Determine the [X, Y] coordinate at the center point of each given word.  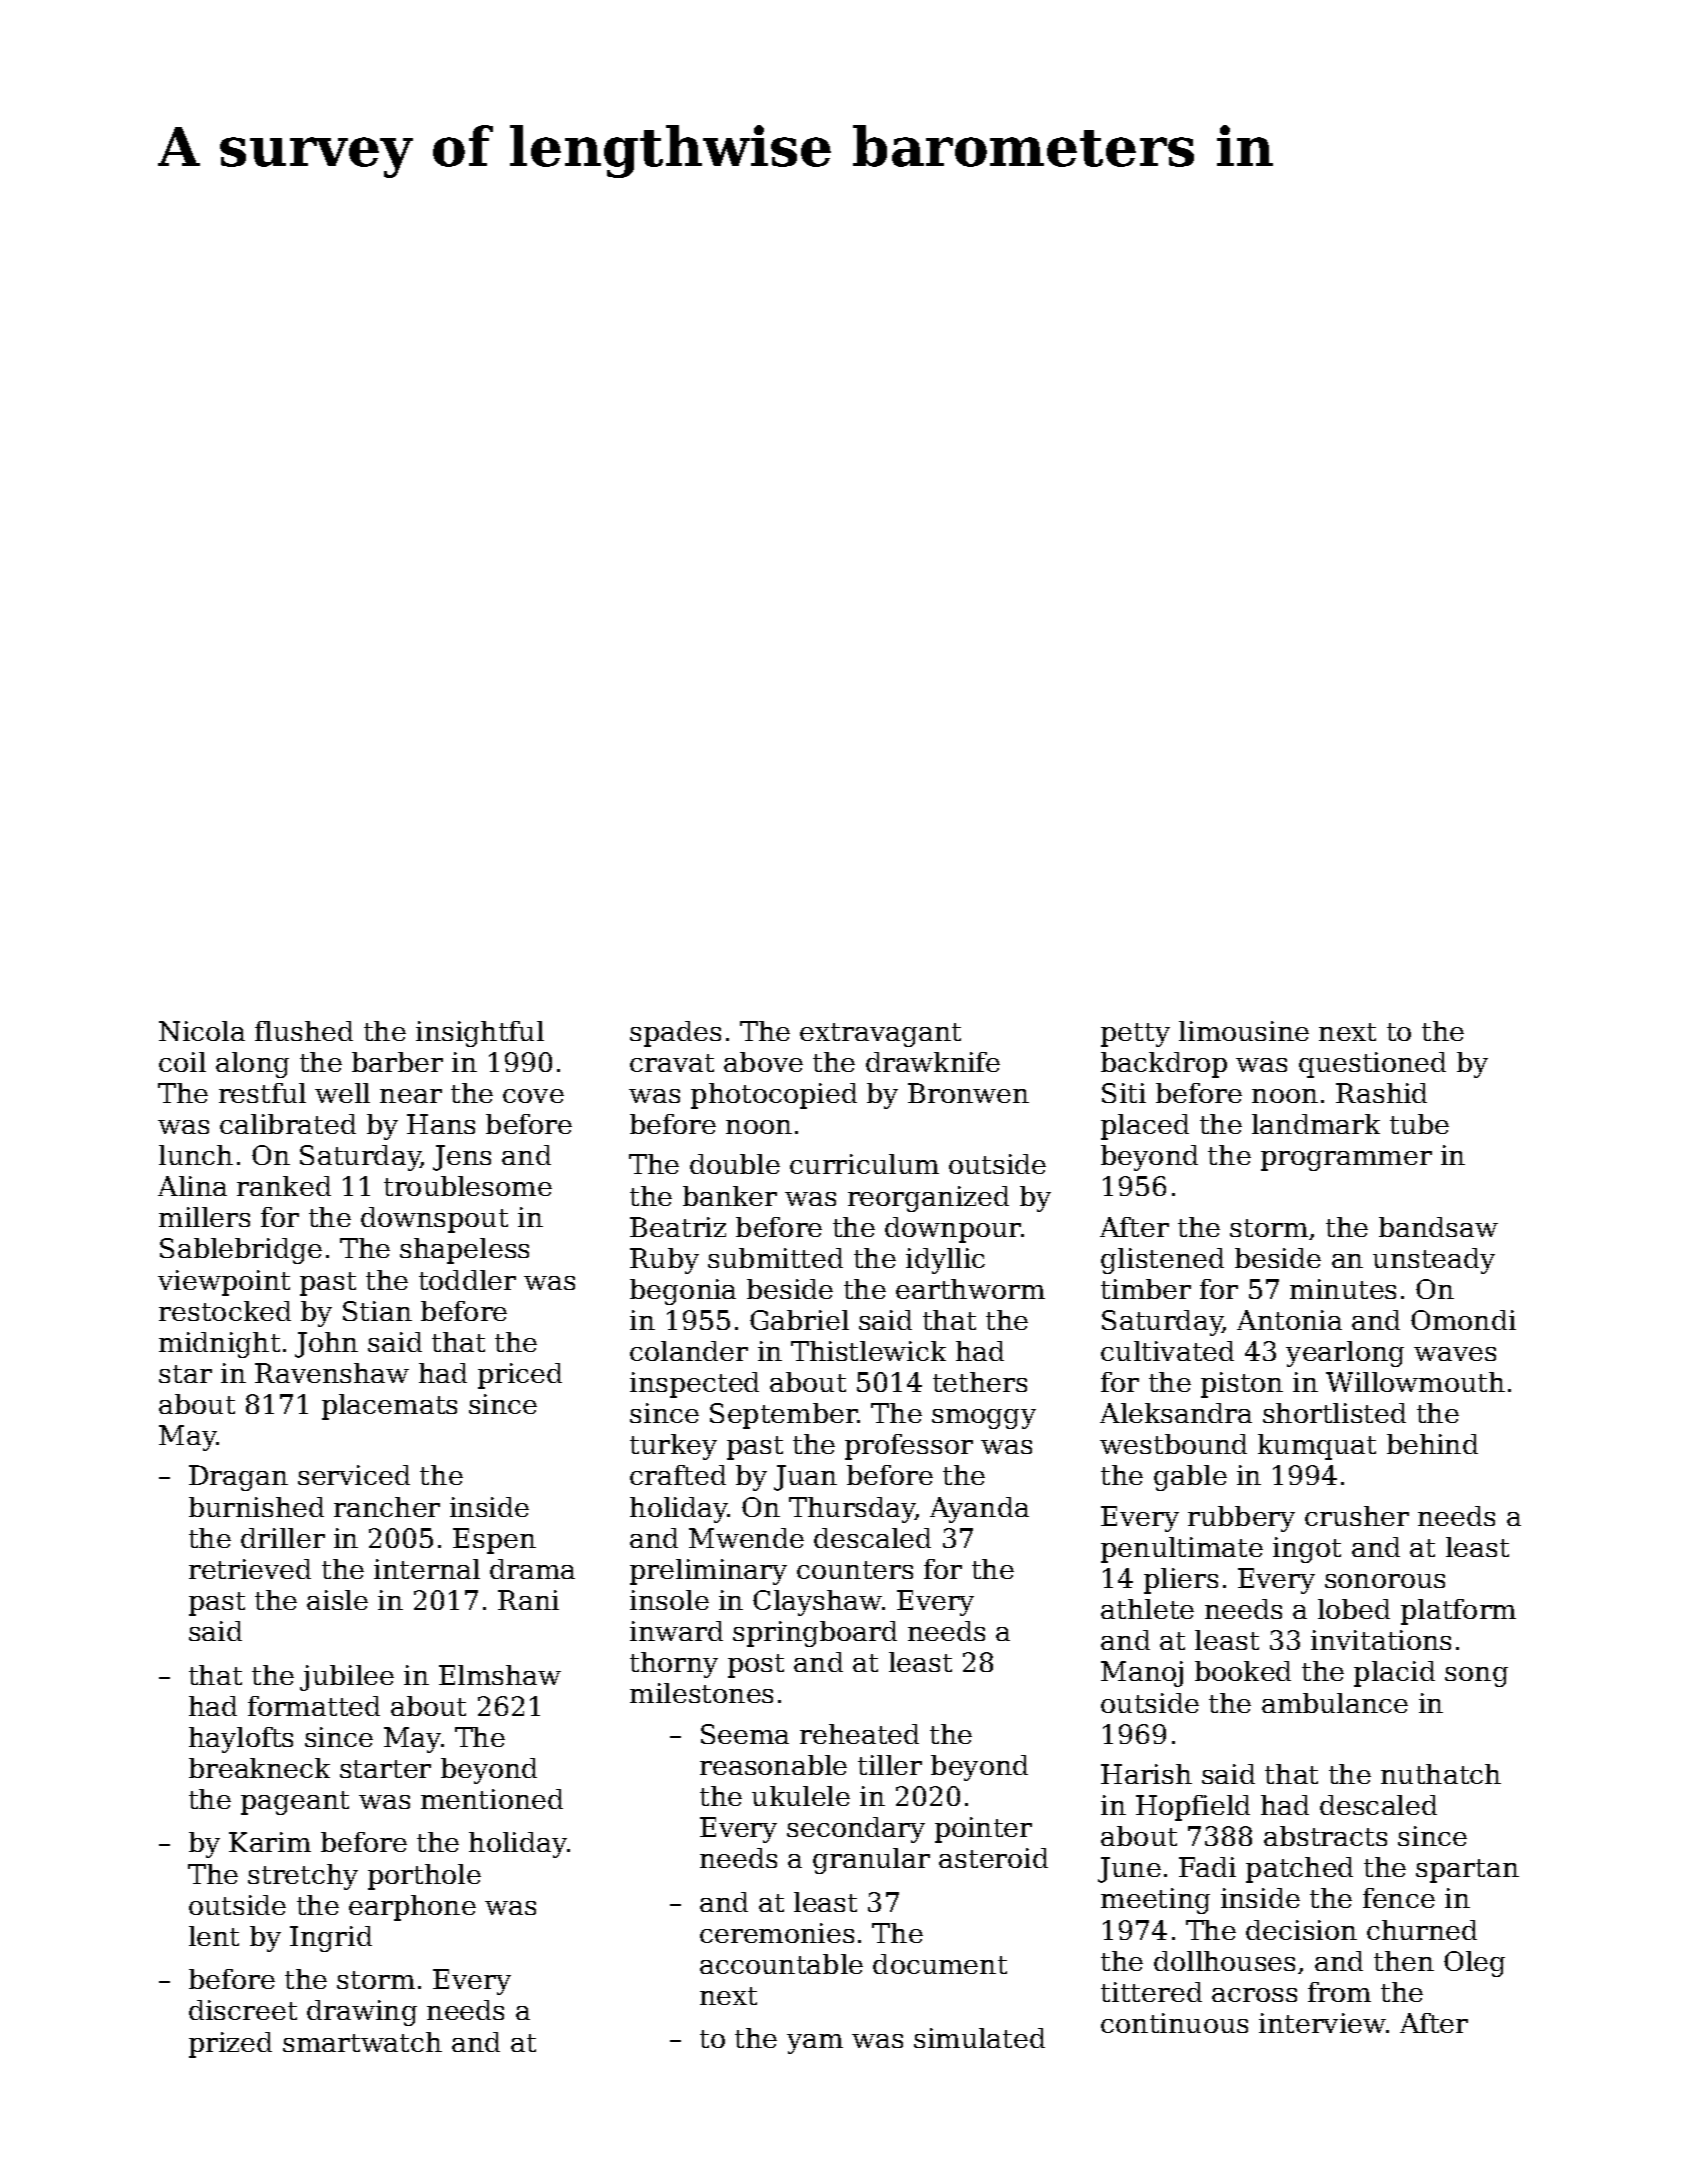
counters [855, 1570]
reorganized [928, 1199]
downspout [434, 1220]
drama [532, 1569]
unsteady [1434, 1261]
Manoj [1142, 1674]
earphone [412, 1908]
